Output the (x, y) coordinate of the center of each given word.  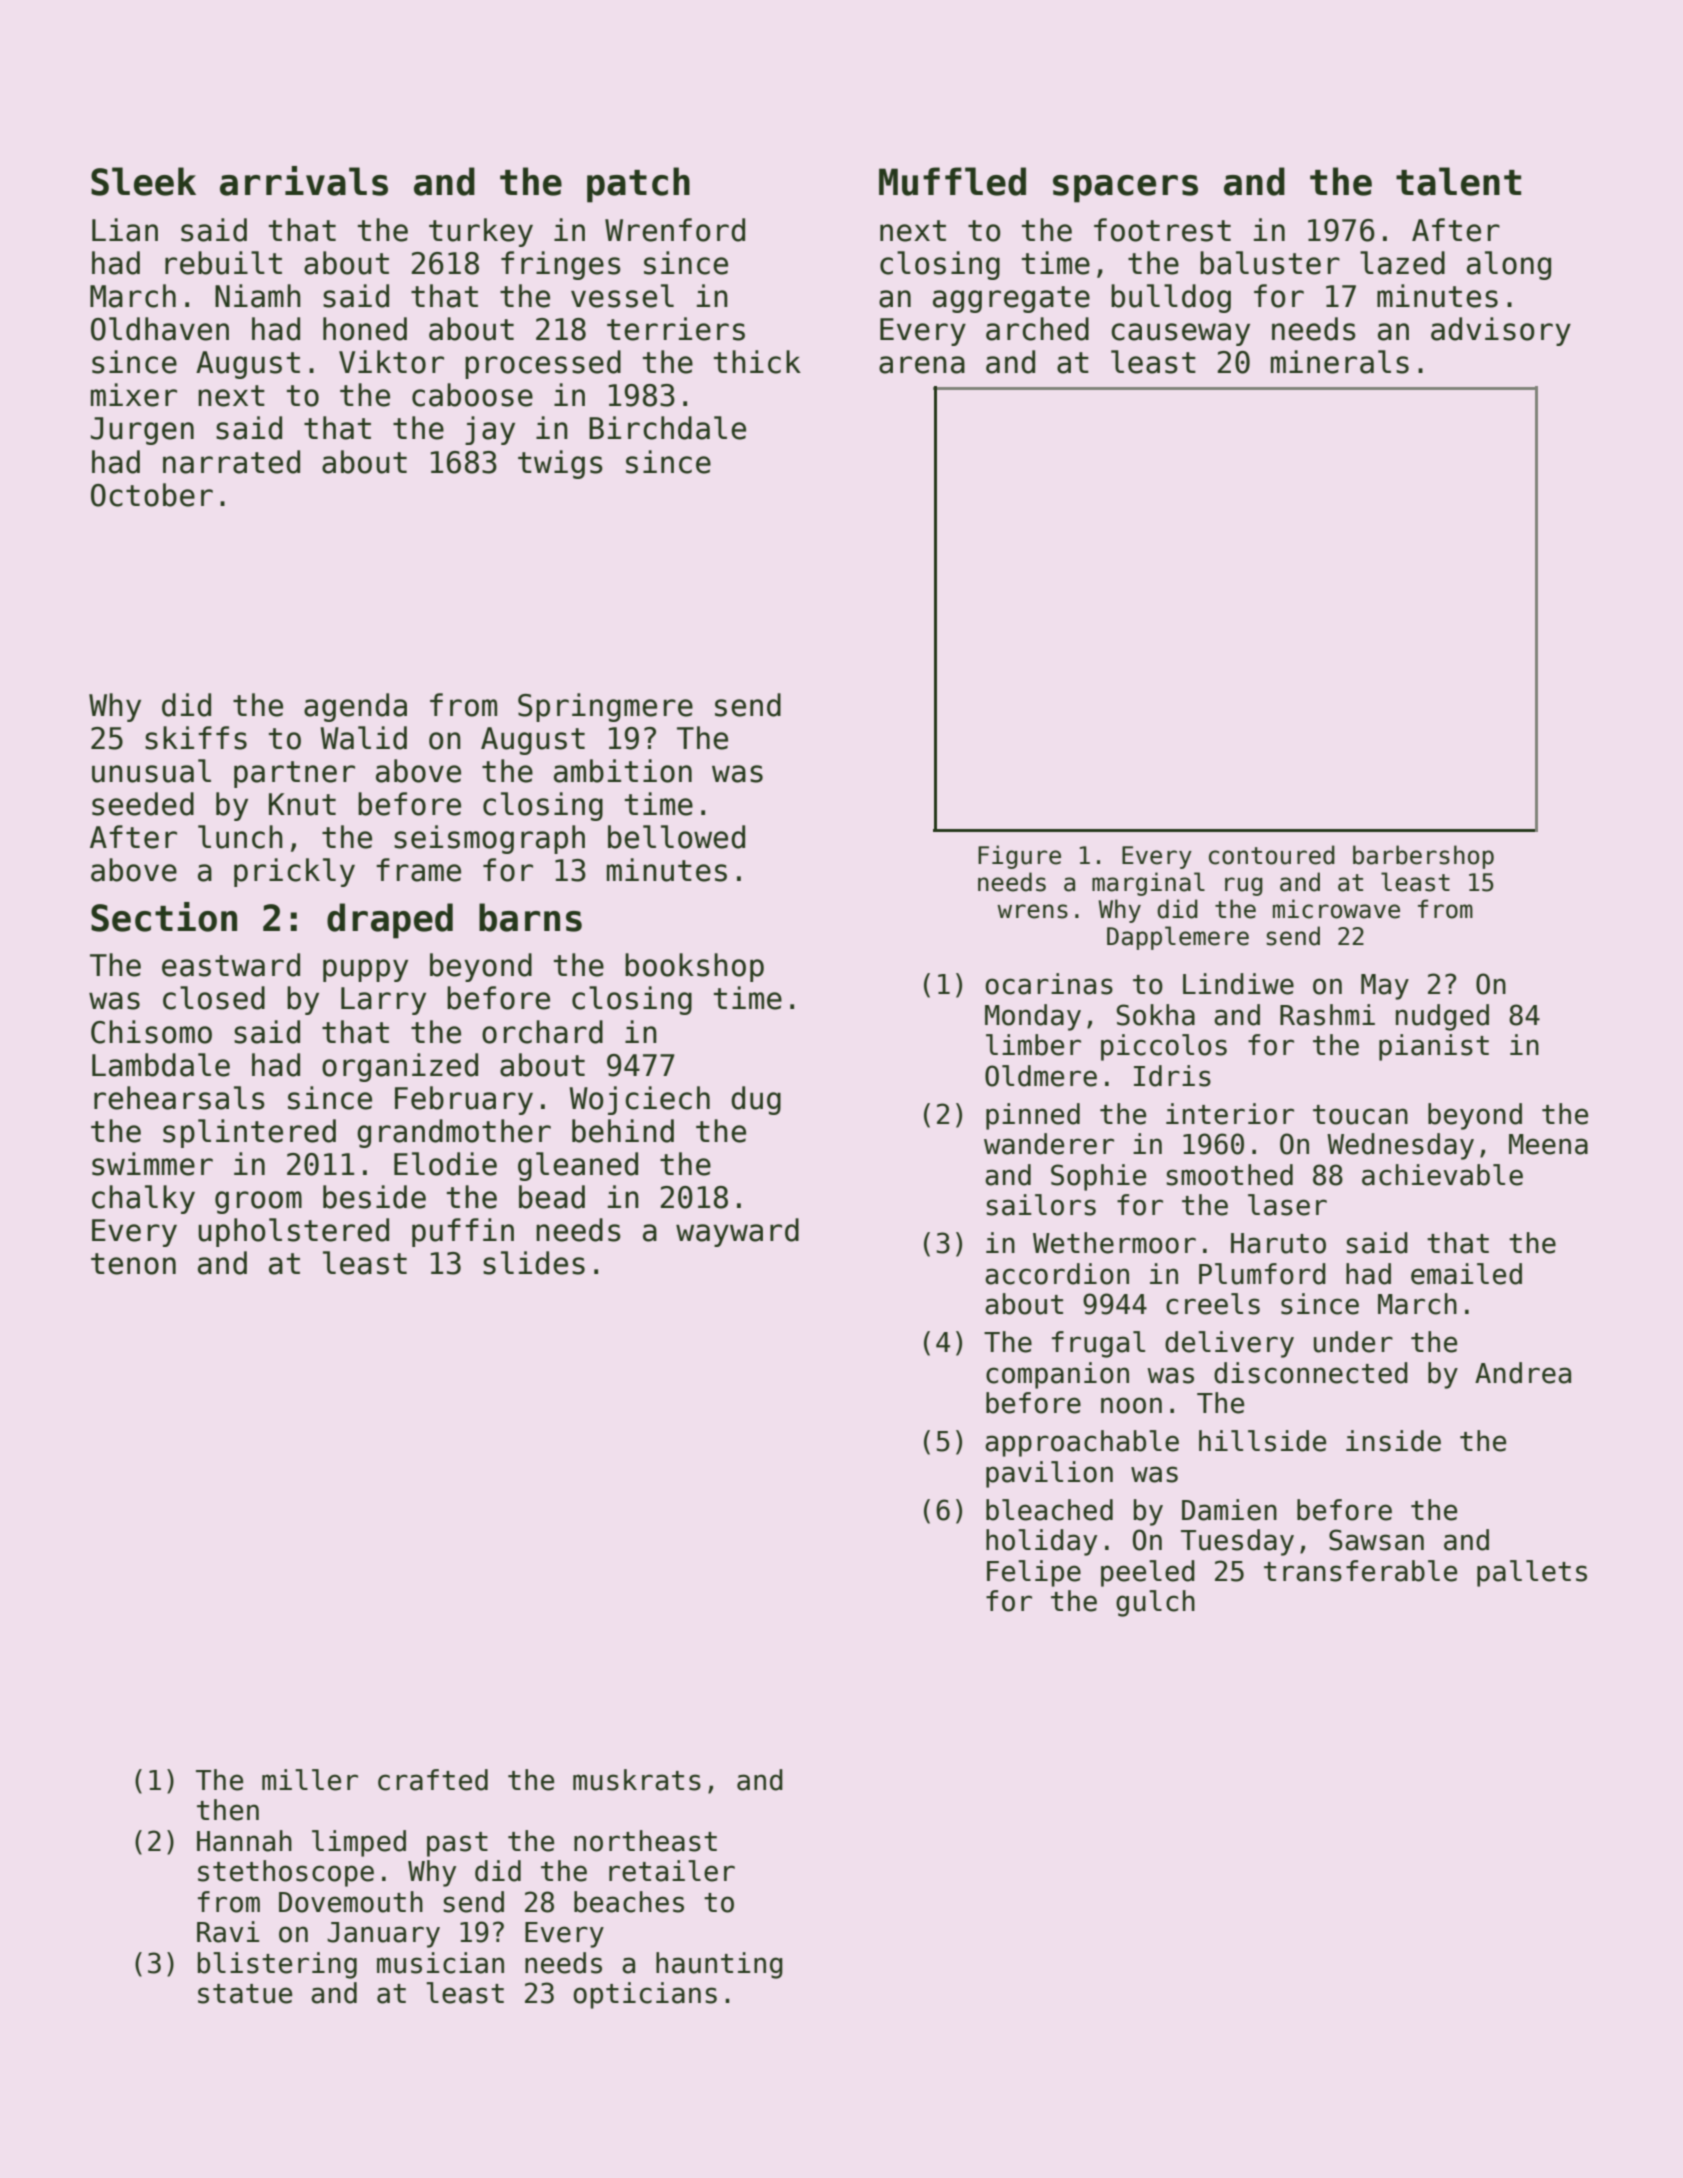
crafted (433, 1780)
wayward (737, 1232)
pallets (1532, 1573)
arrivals (304, 181)
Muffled (952, 181)
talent (1458, 181)
